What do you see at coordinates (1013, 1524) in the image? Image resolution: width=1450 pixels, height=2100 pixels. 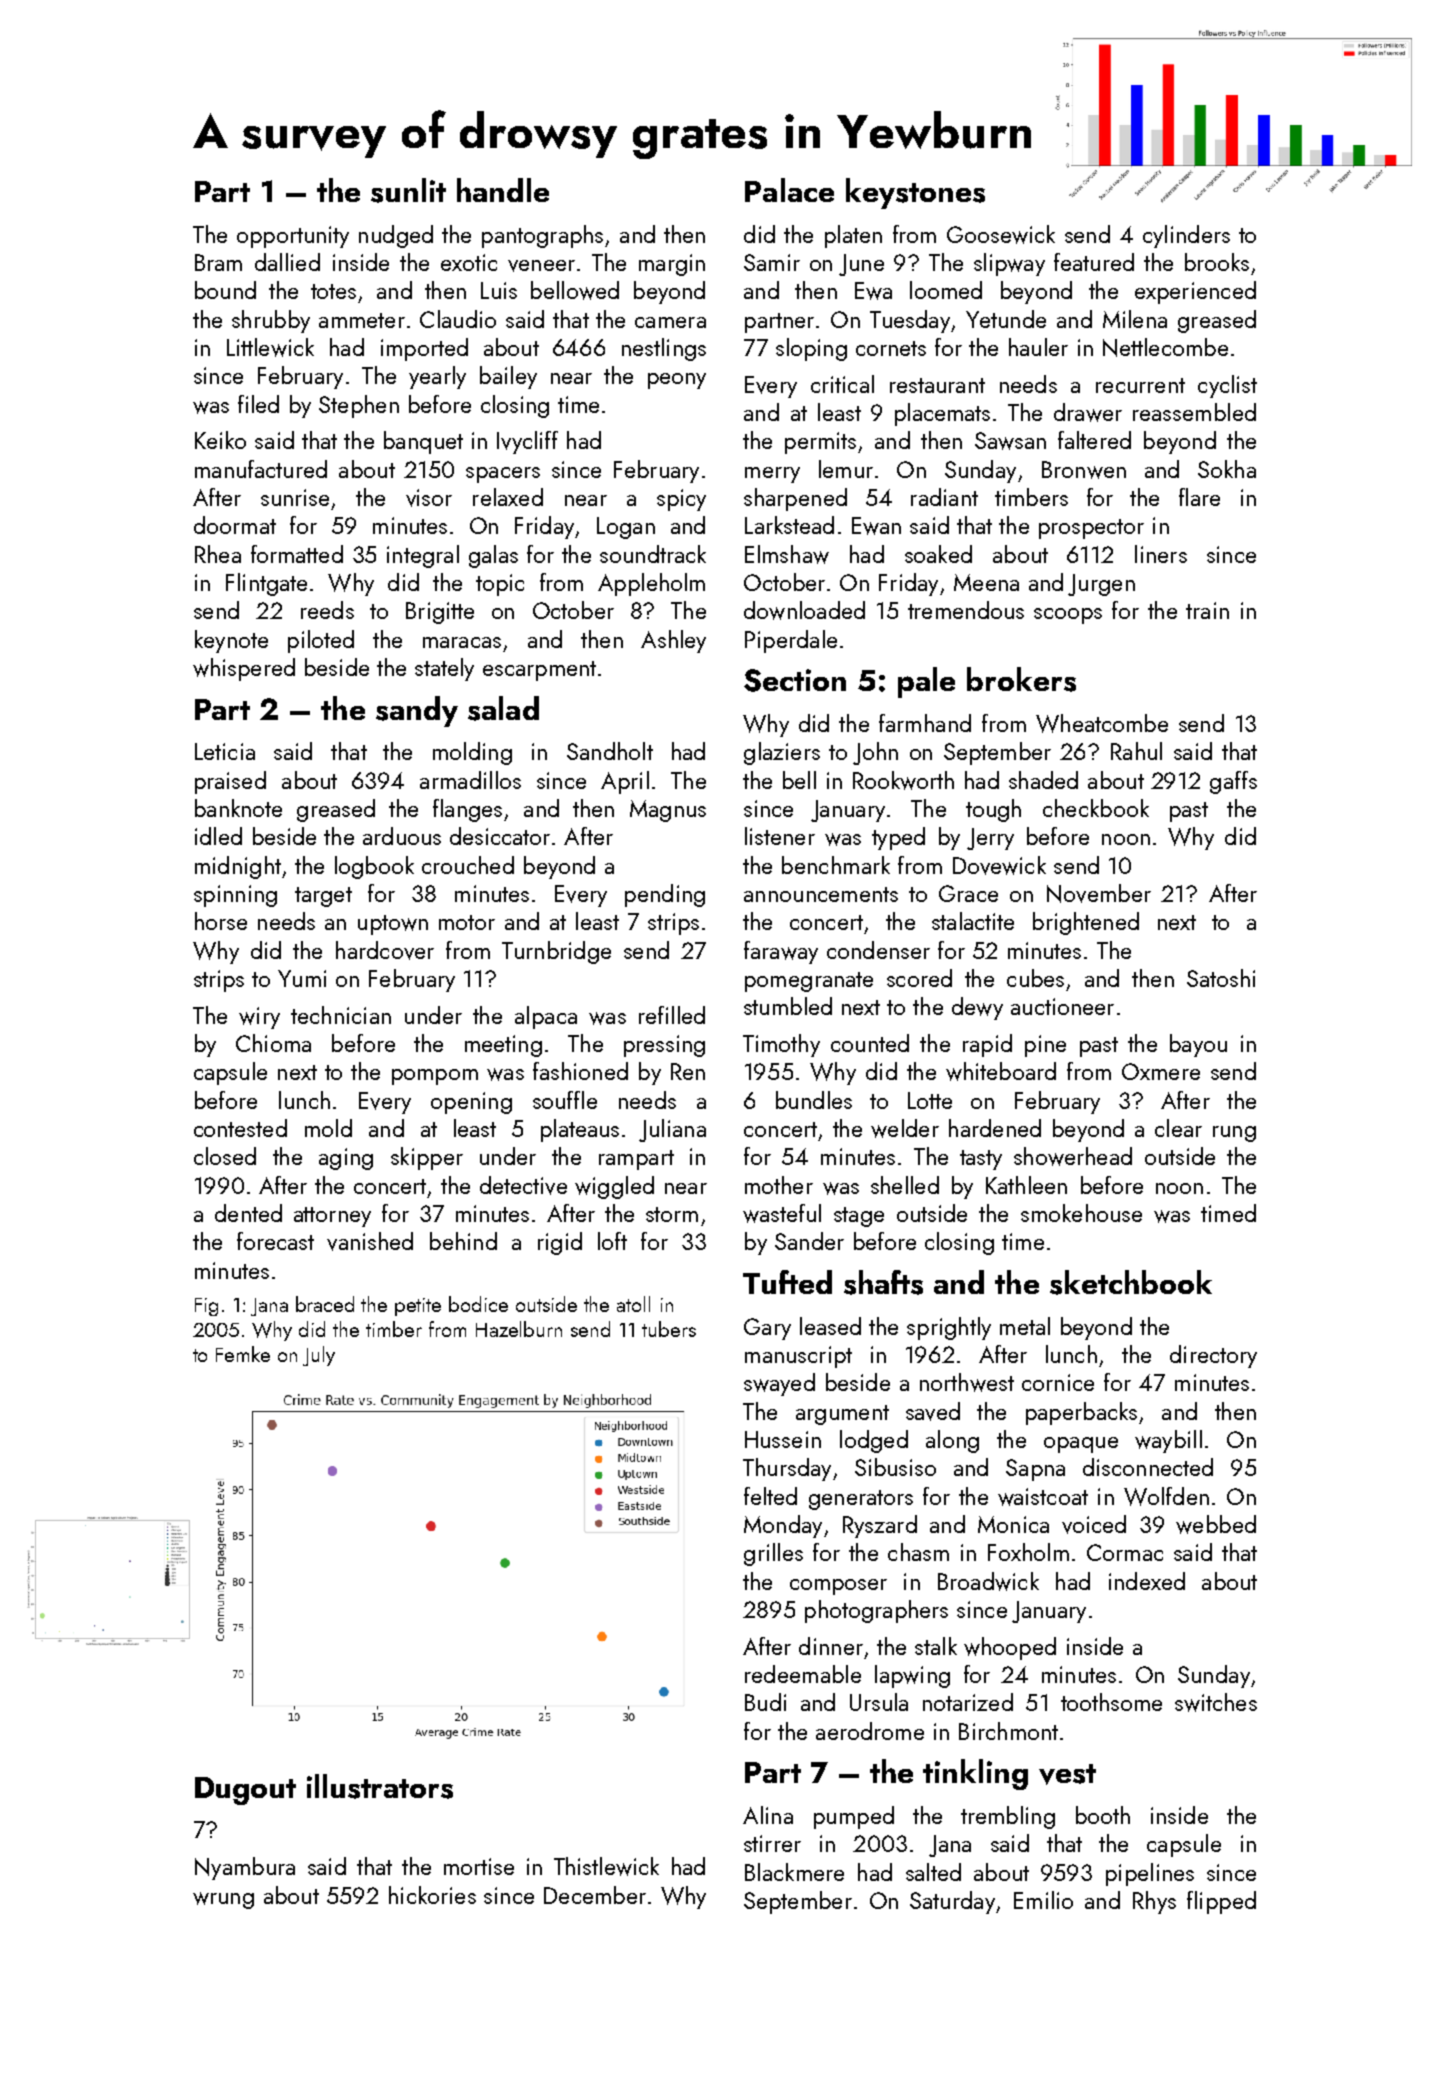 I see `Monica` at bounding box center [1013, 1524].
